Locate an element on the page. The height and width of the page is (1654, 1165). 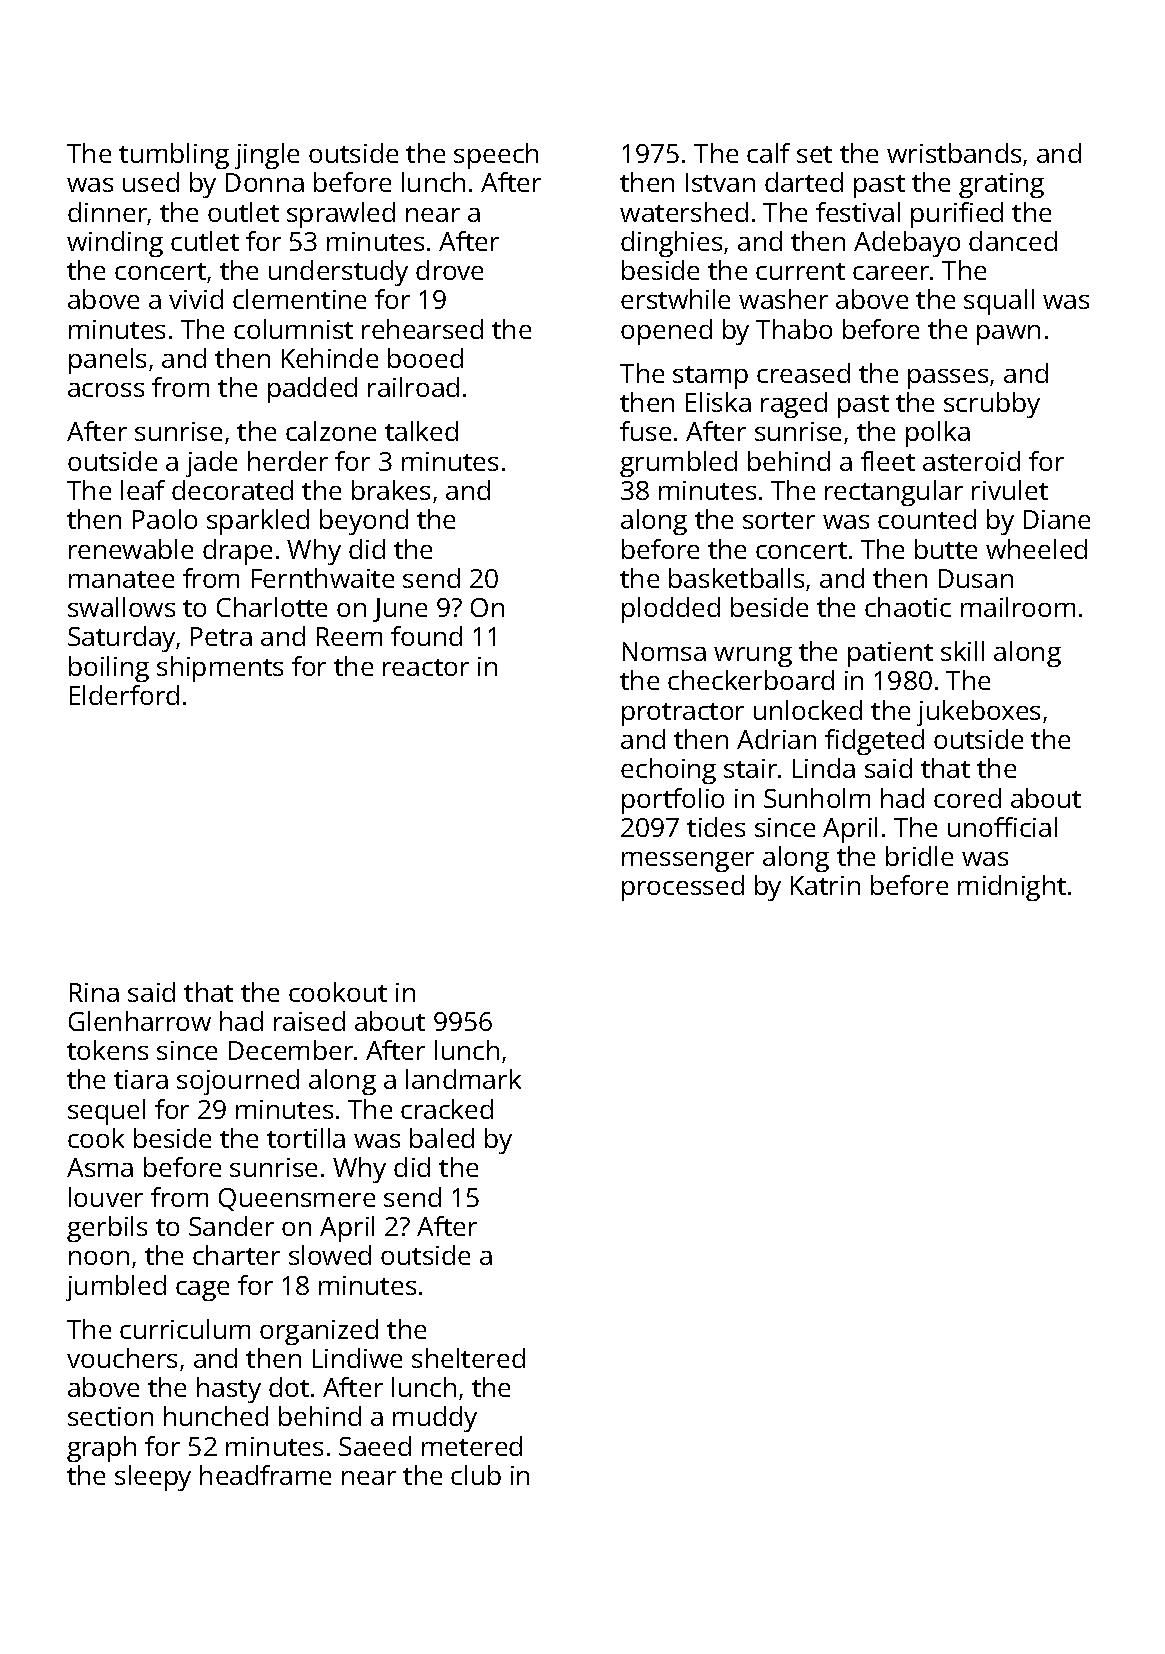
Kehinde is located at coordinates (330, 358).
